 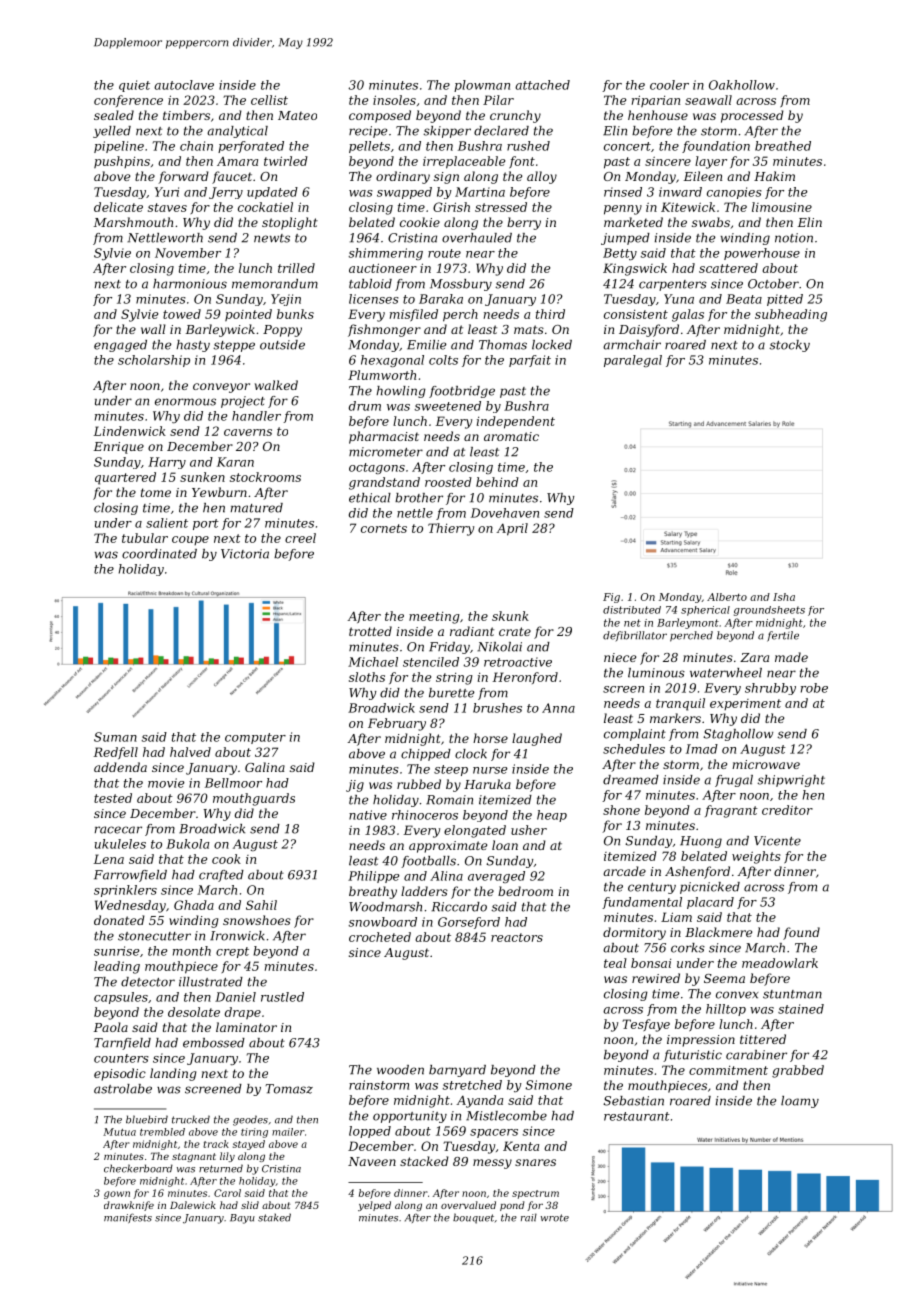 What do you see at coordinates (120, 346) in the screenshot?
I see `engaged` at bounding box center [120, 346].
